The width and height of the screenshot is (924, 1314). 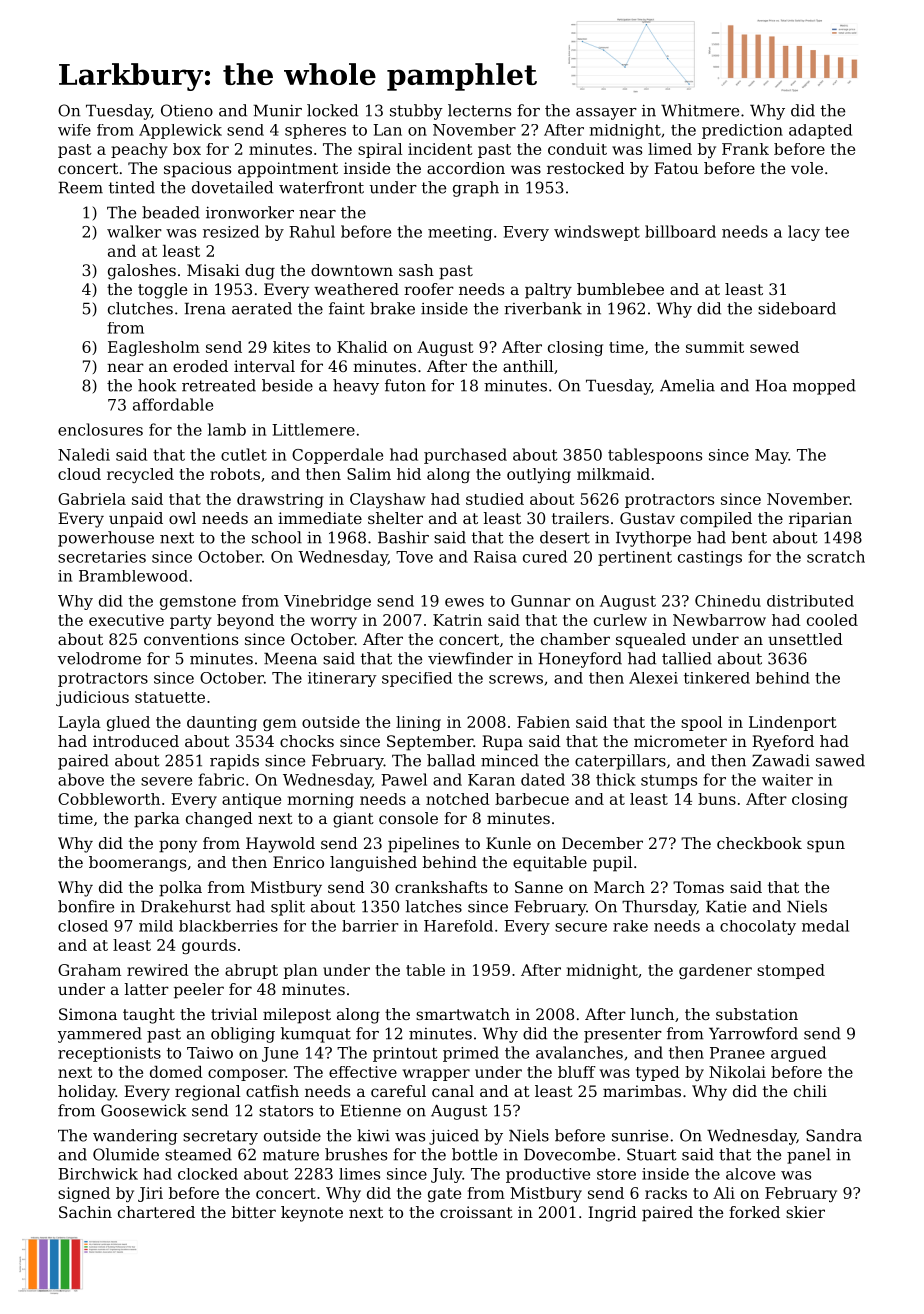 I want to click on pertinent, so click(x=635, y=558).
